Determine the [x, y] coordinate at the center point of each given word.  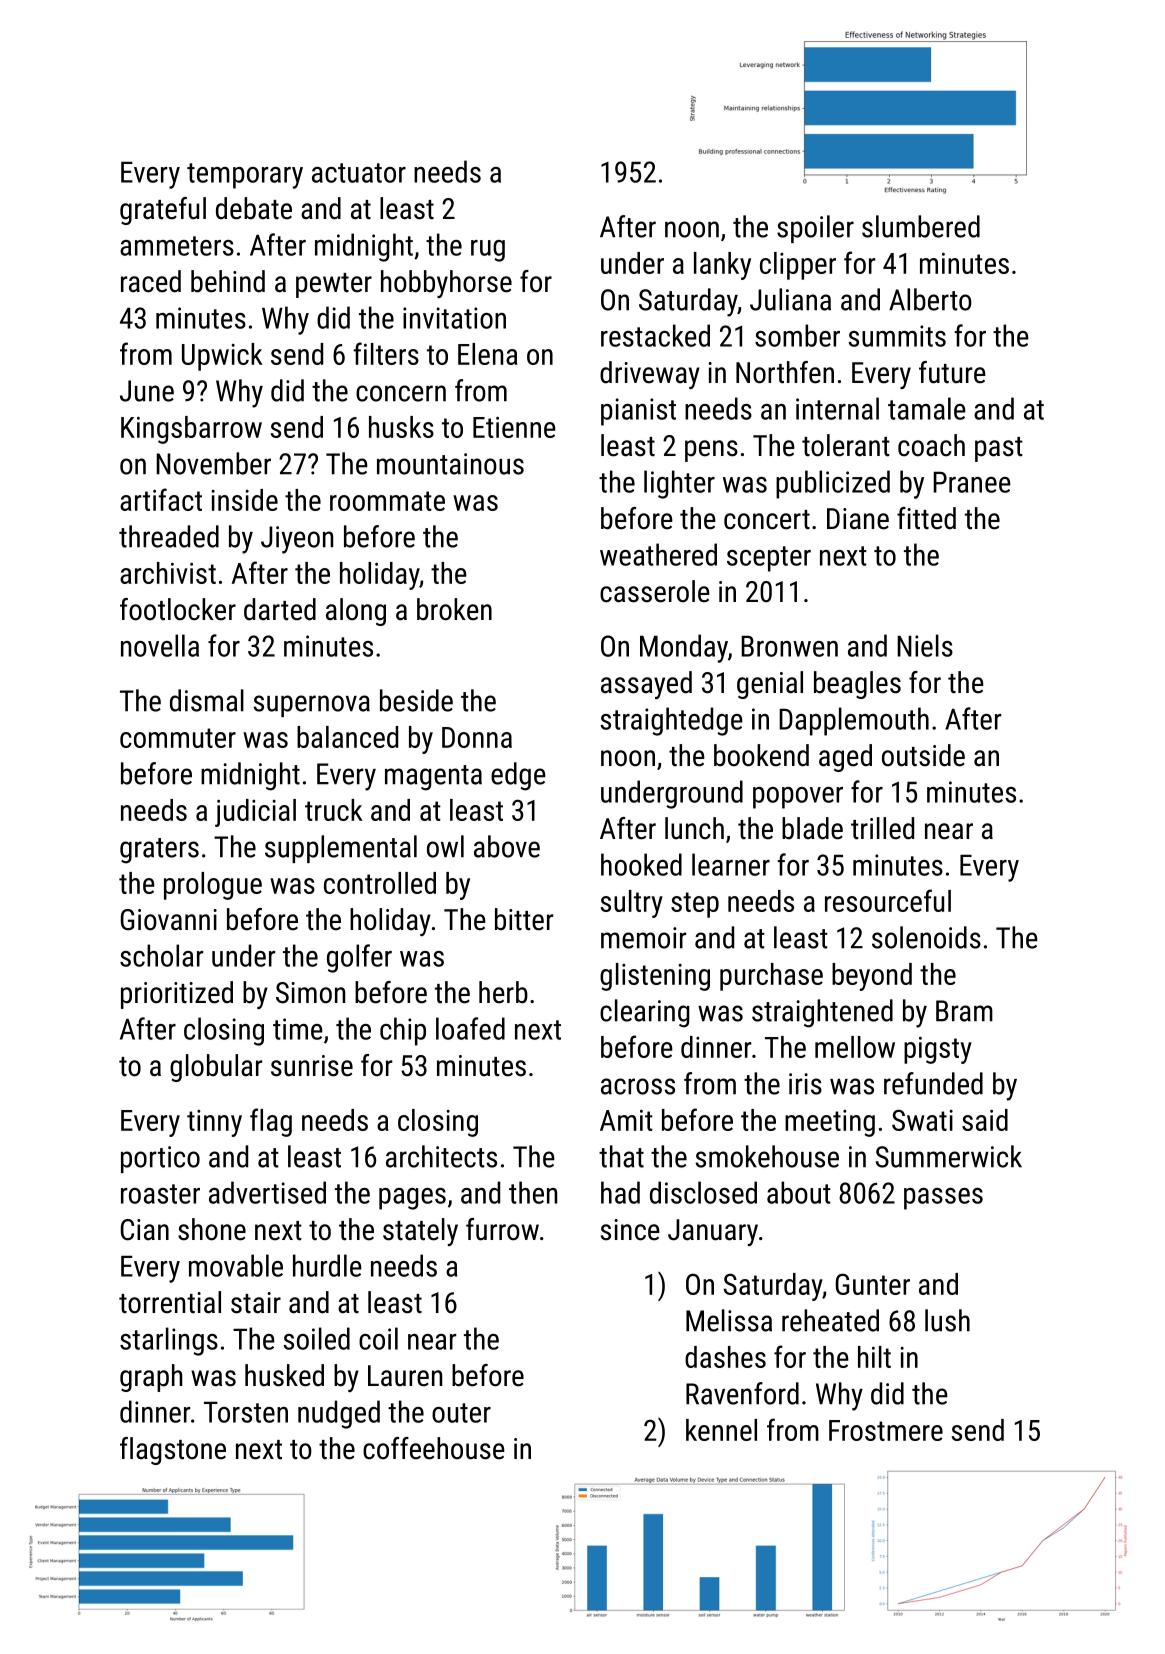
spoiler [815, 229]
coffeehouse [434, 1448]
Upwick [222, 357]
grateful [163, 211]
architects [441, 1156]
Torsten [246, 1412]
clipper [798, 266]
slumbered [921, 226]
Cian [145, 1230]
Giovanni [169, 920]
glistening [655, 977]
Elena [488, 354]
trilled [882, 828]
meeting [830, 1123]
